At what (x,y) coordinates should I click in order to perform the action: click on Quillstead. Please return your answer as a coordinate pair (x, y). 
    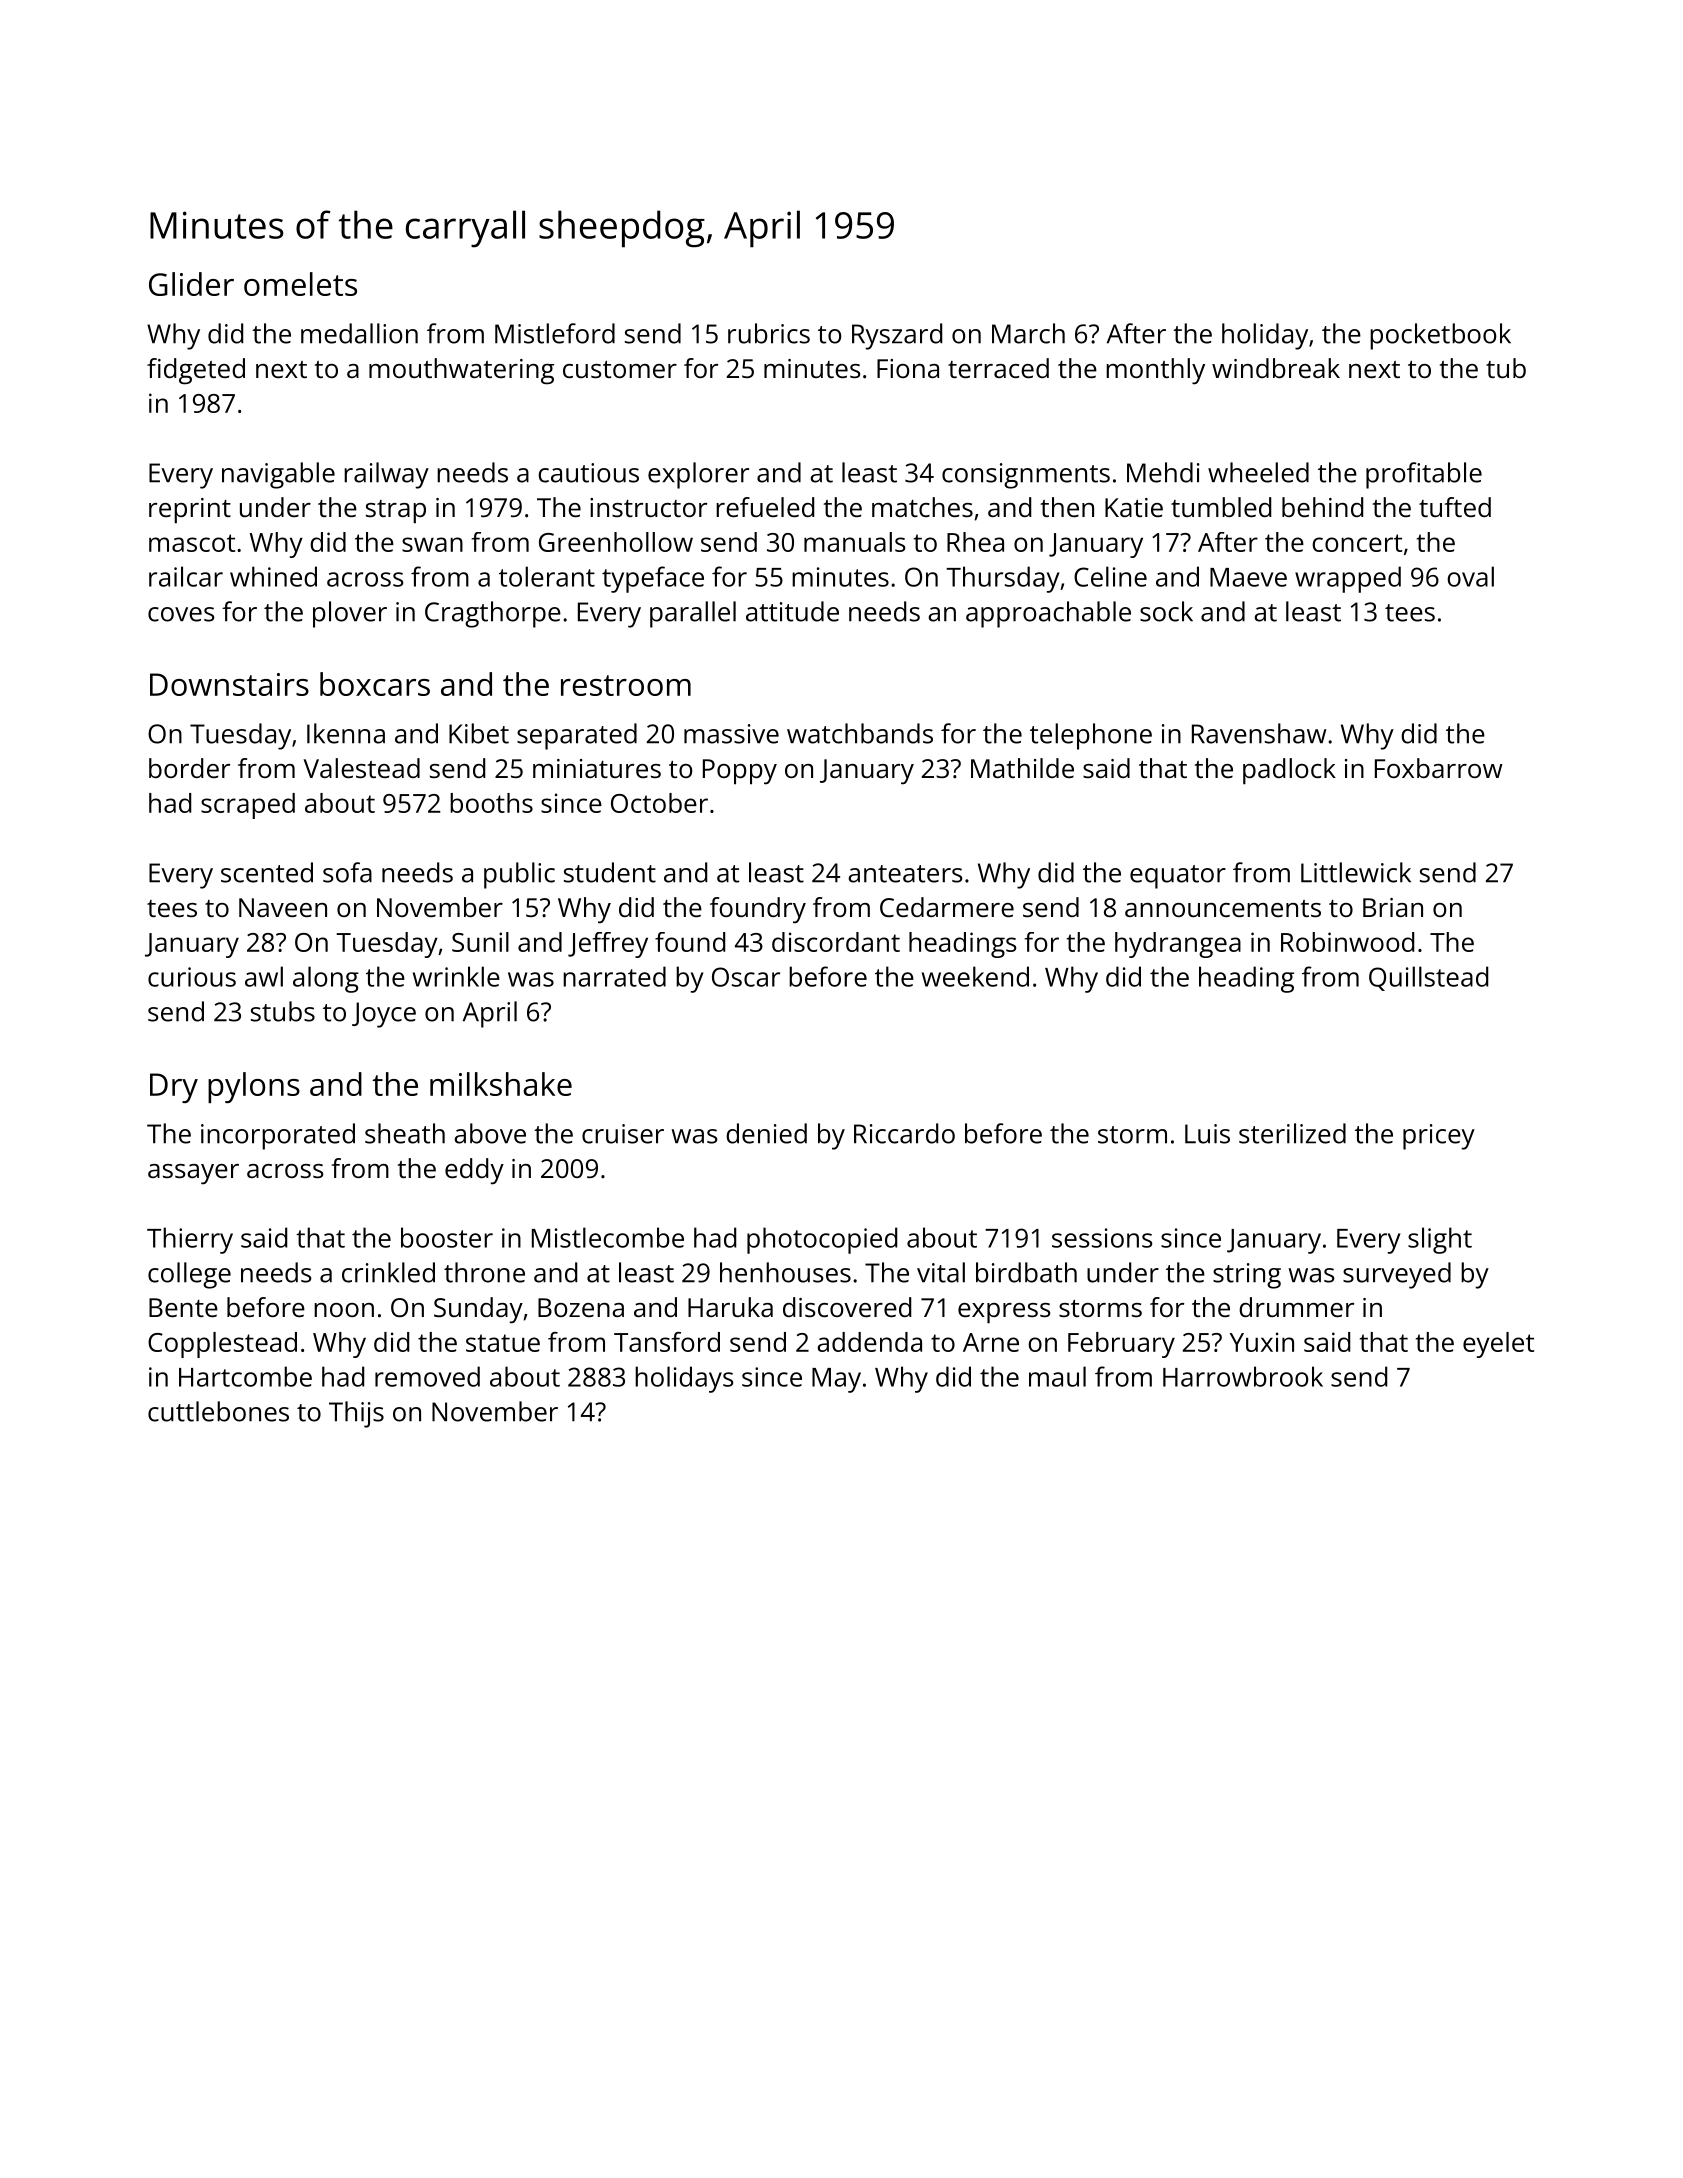
    Looking at the image, I should click on (1428, 978).
